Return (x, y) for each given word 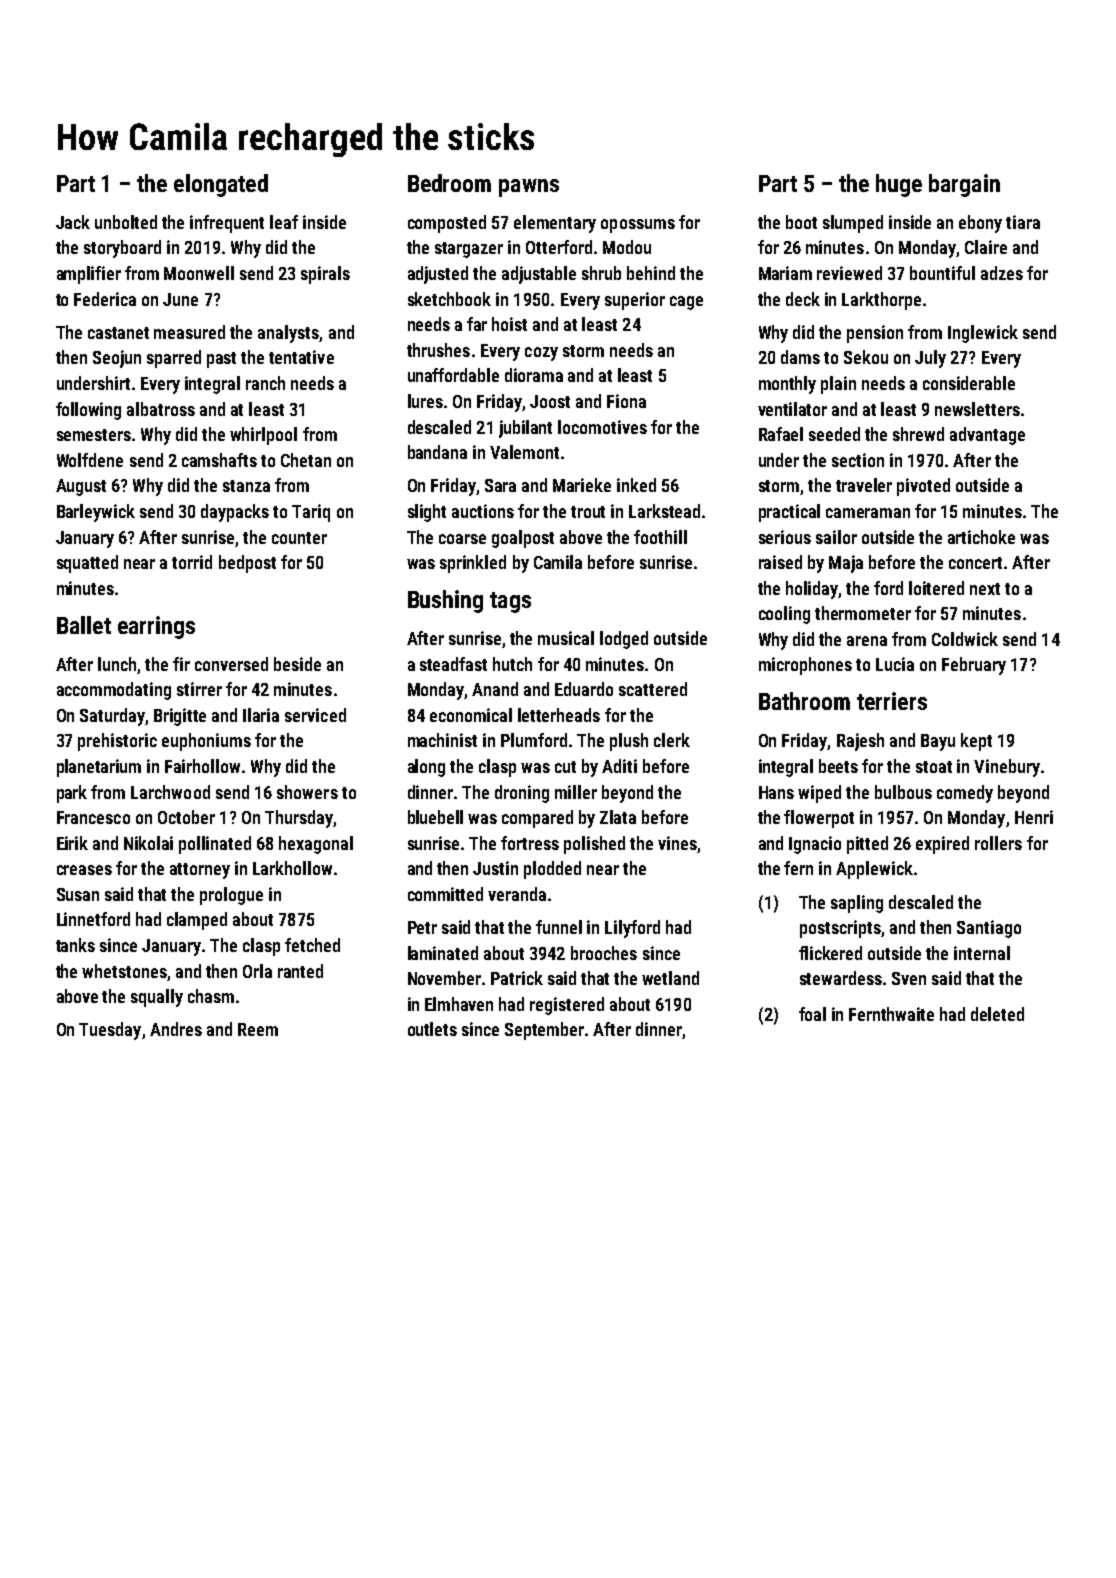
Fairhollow (202, 766)
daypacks (235, 513)
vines (677, 843)
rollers (998, 843)
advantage (987, 436)
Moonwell (199, 273)
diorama (534, 375)
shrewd (918, 434)
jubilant (525, 429)
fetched (312, 945)
